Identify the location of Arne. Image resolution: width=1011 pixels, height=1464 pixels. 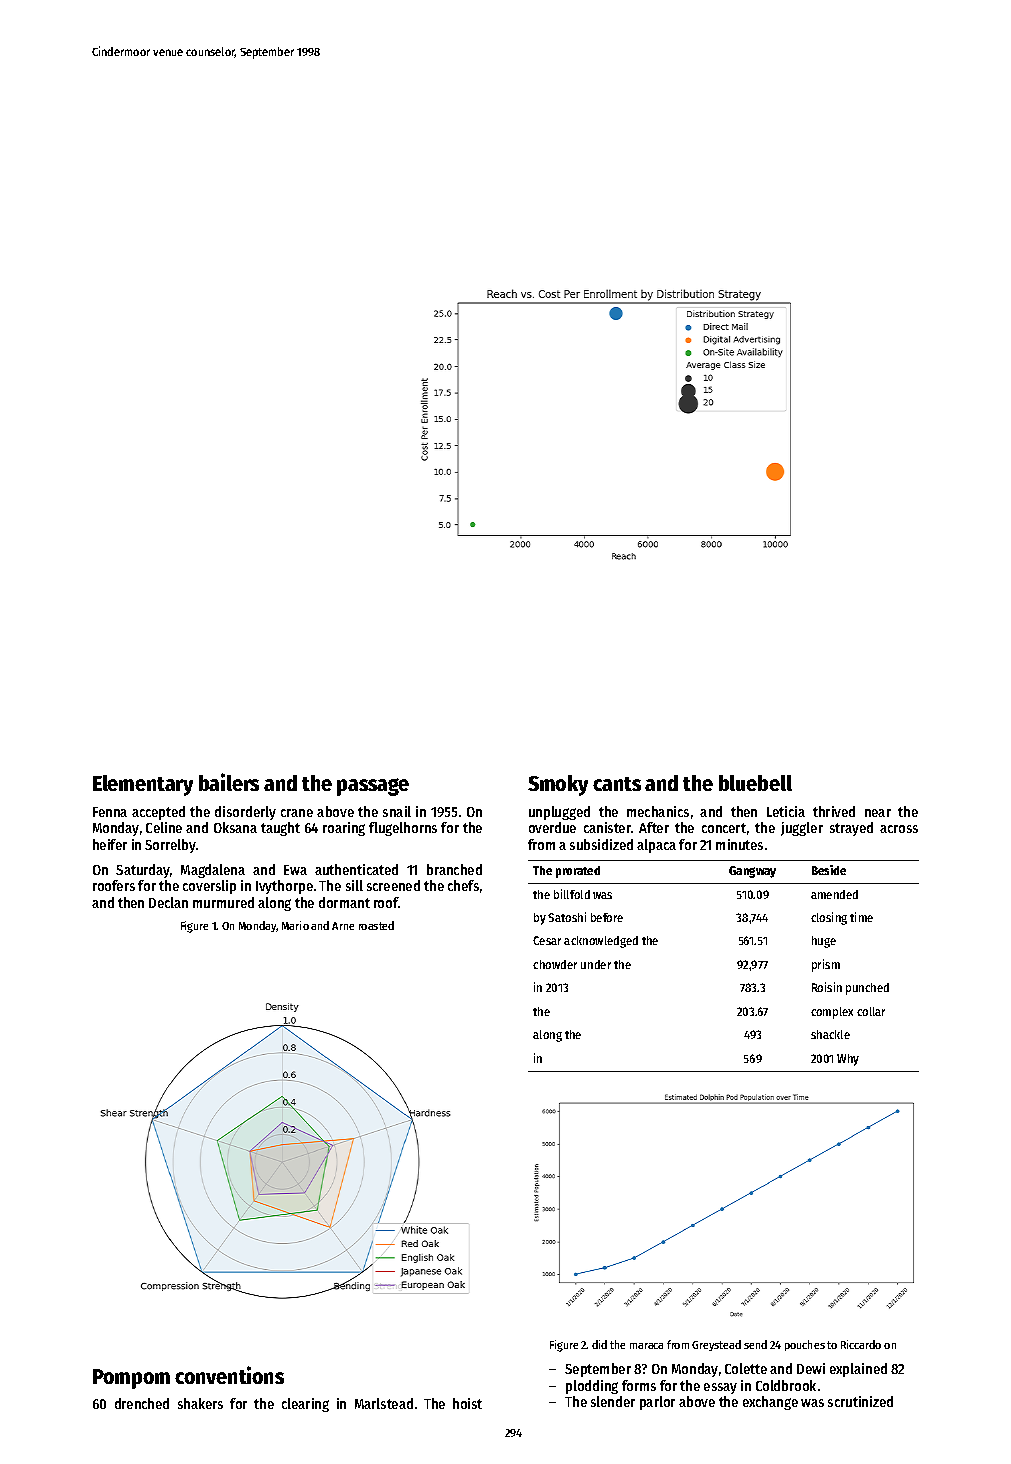
(343, 926).
